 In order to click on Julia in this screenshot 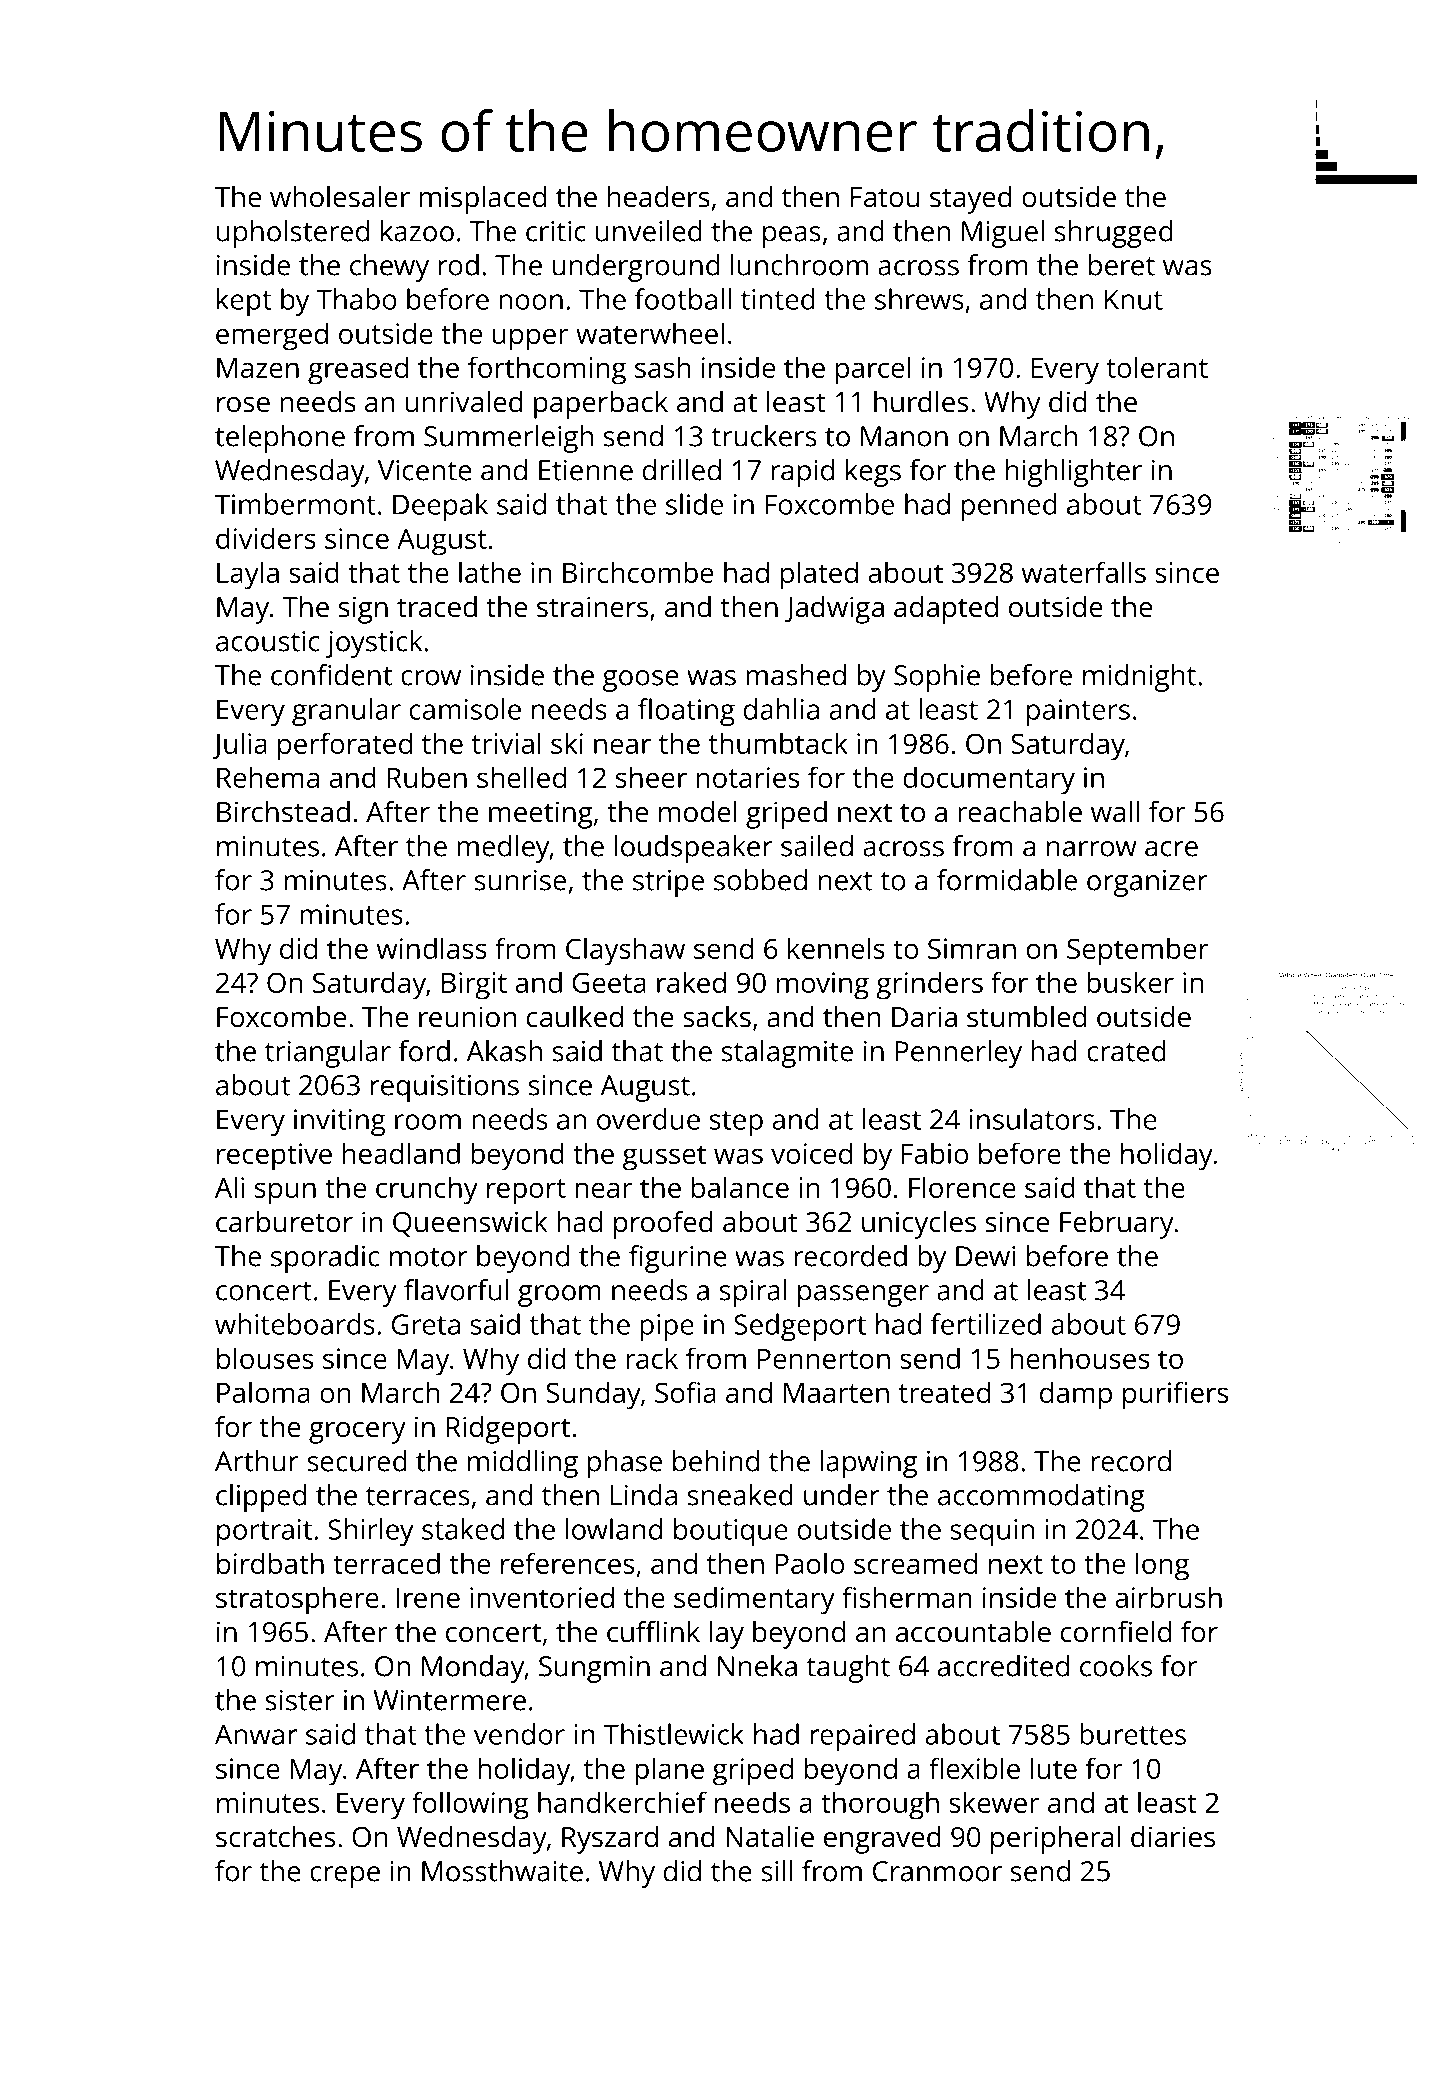, I will do `click(239, 745)`.
